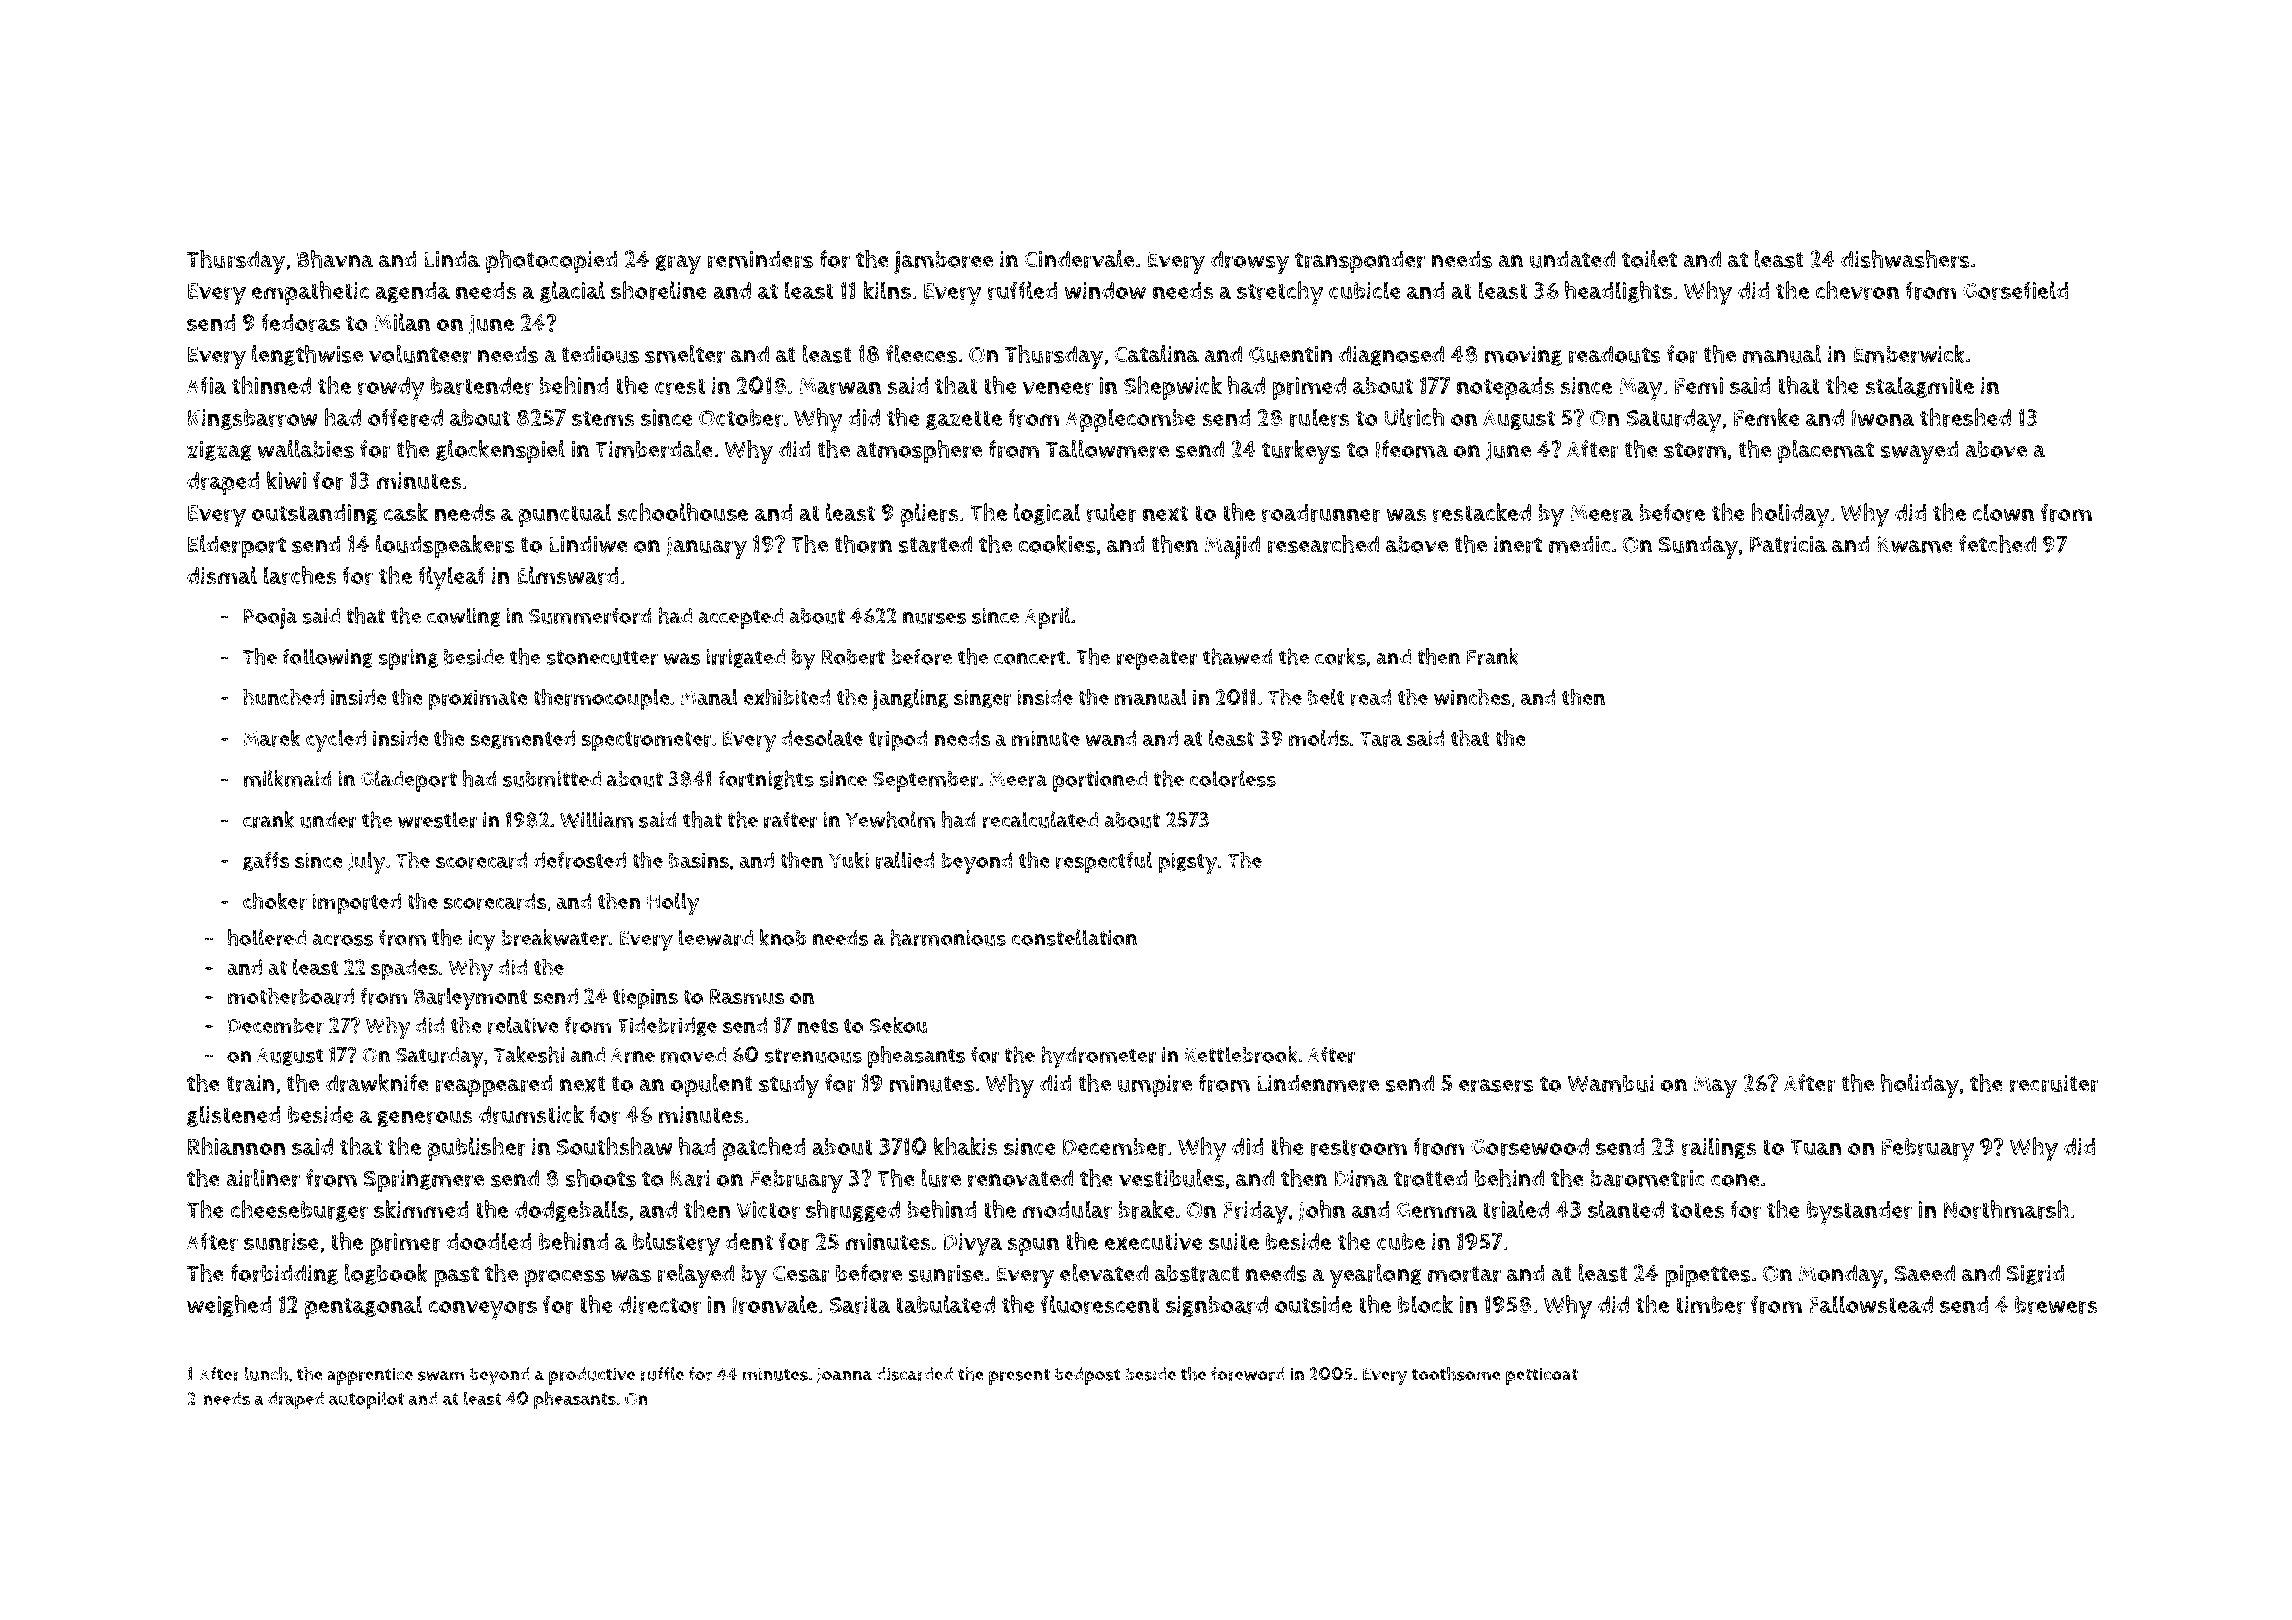 The image size is (2292, 1620). Describe the element at coordinates (266, 1374) in the screenshot. I see `lunch` at that location.
